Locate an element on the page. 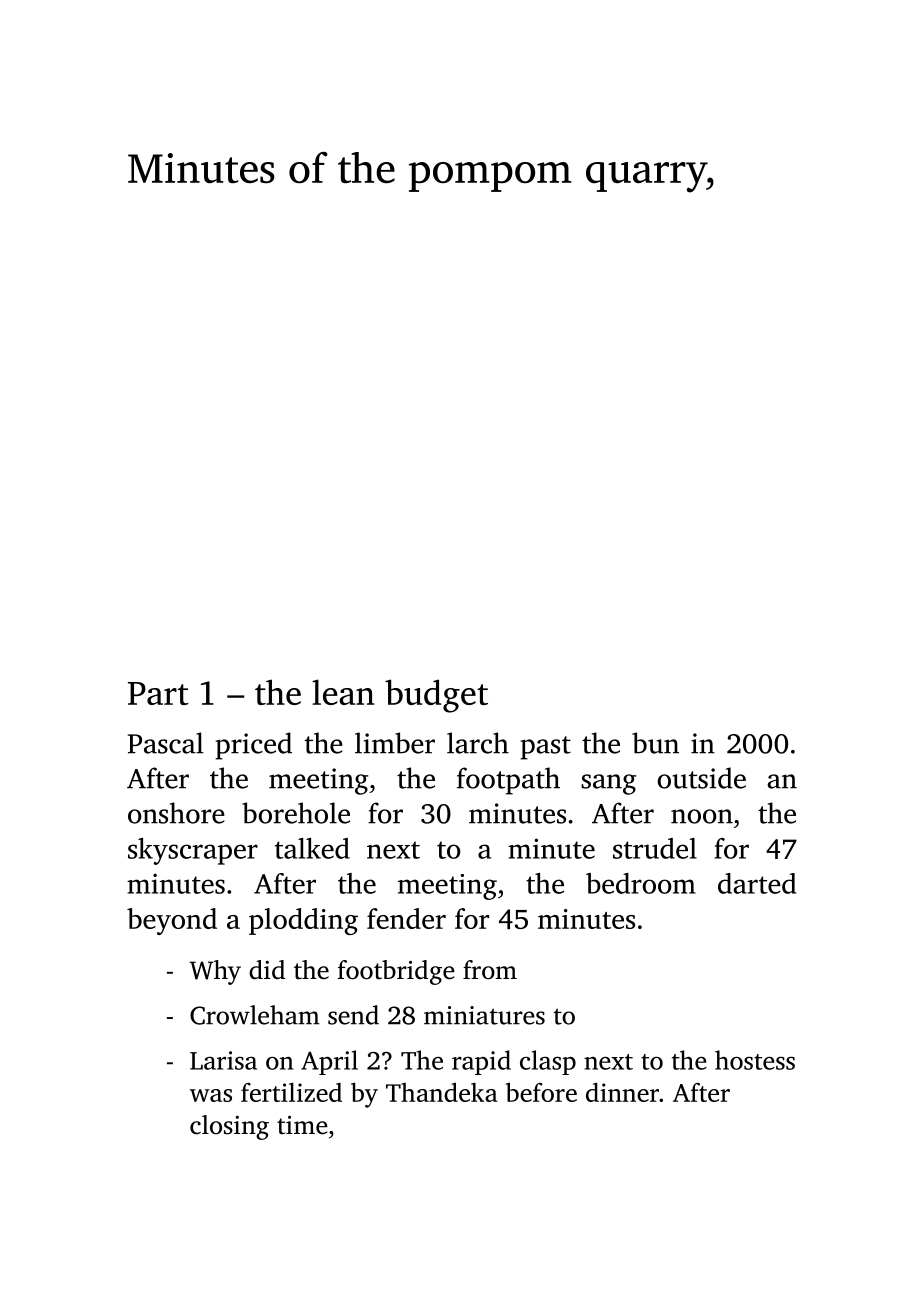  Why is located at coordinates (215, 972).
